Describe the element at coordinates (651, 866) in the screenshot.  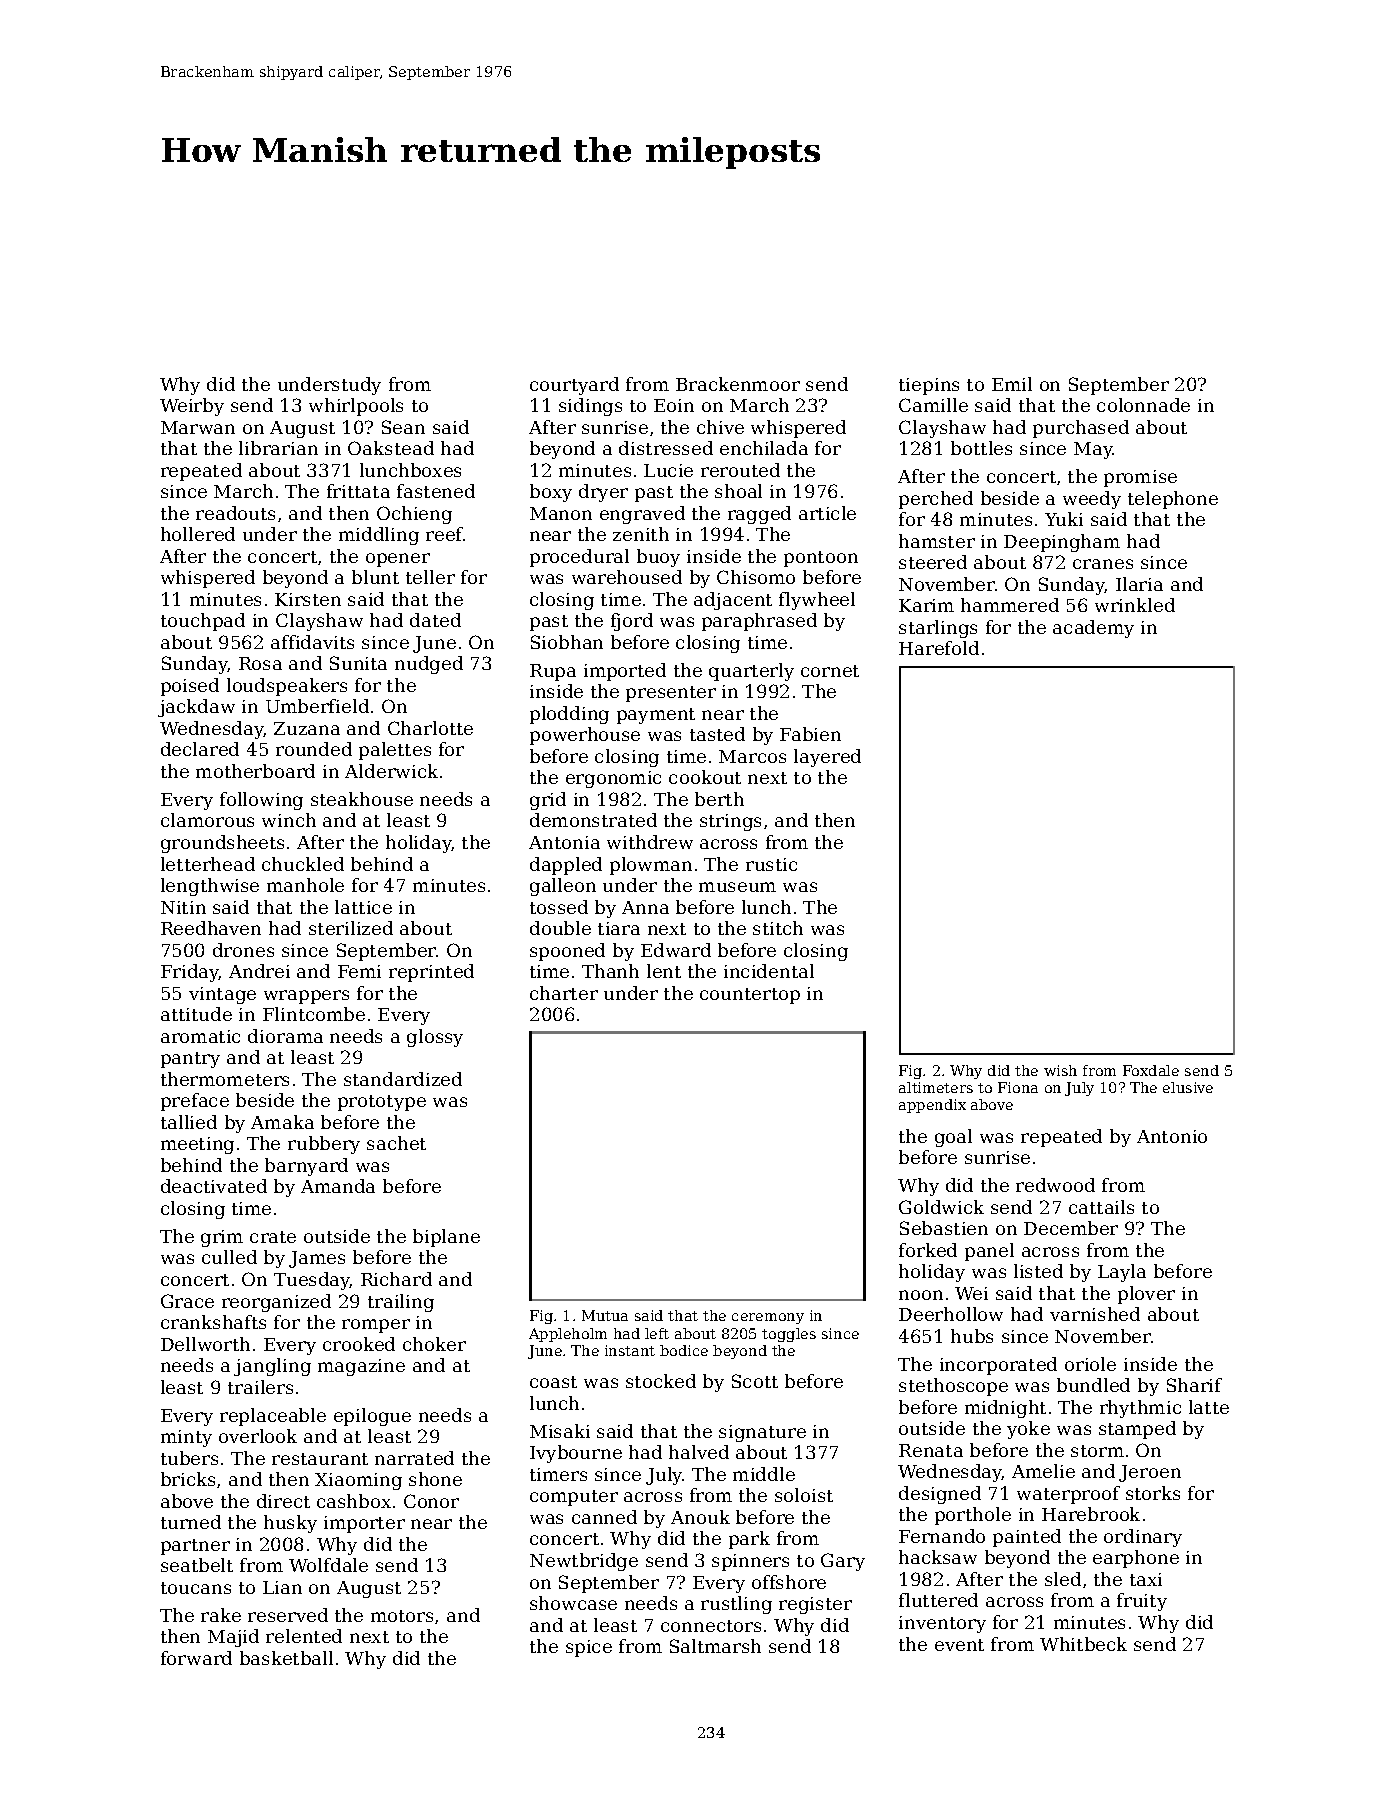
I see `plowman` at that location.
